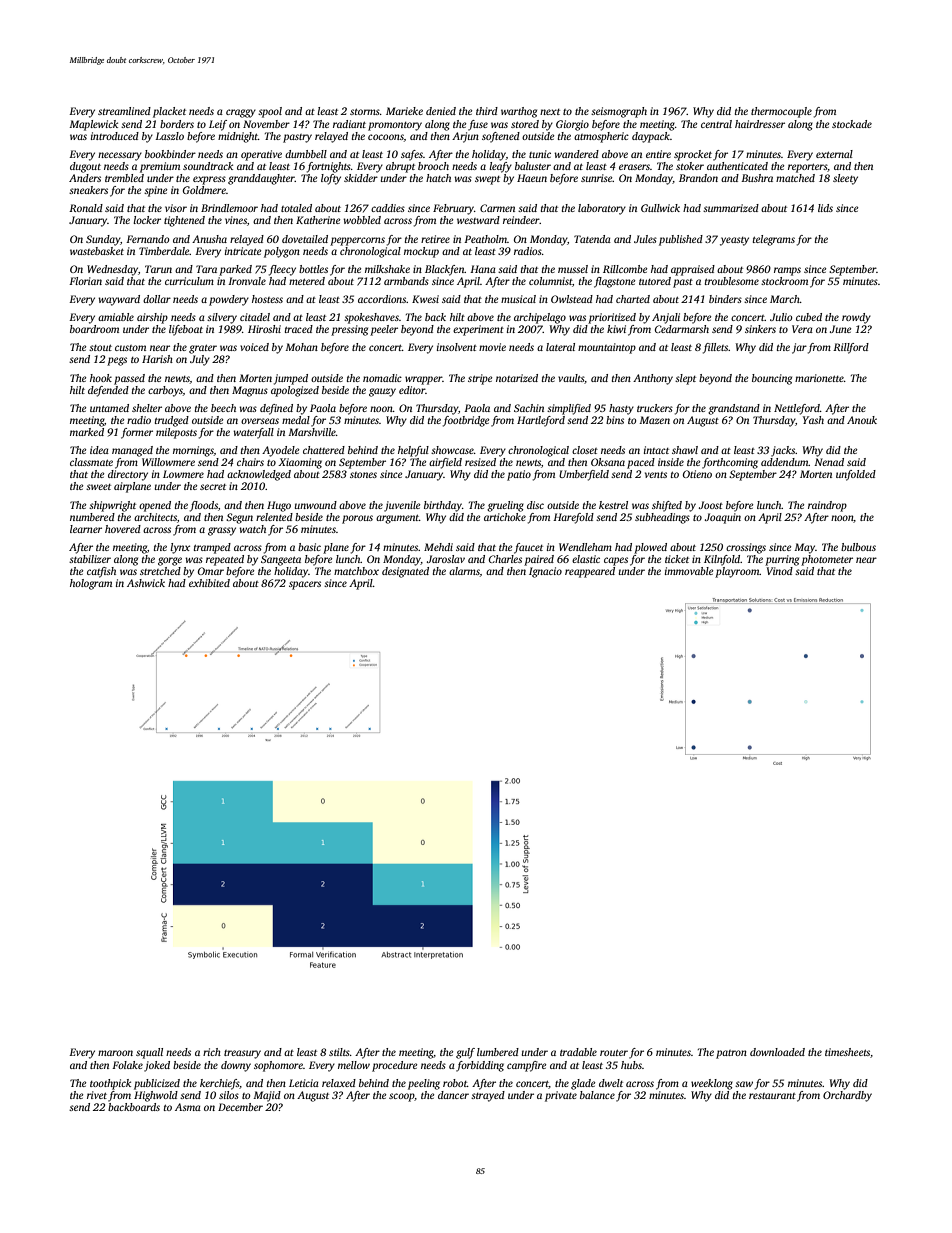 Image resolution: width=952 pixels, height=1233 pixels. Describe the element at coordinates (445, 463) in the document. I see `airfield` at that location.
